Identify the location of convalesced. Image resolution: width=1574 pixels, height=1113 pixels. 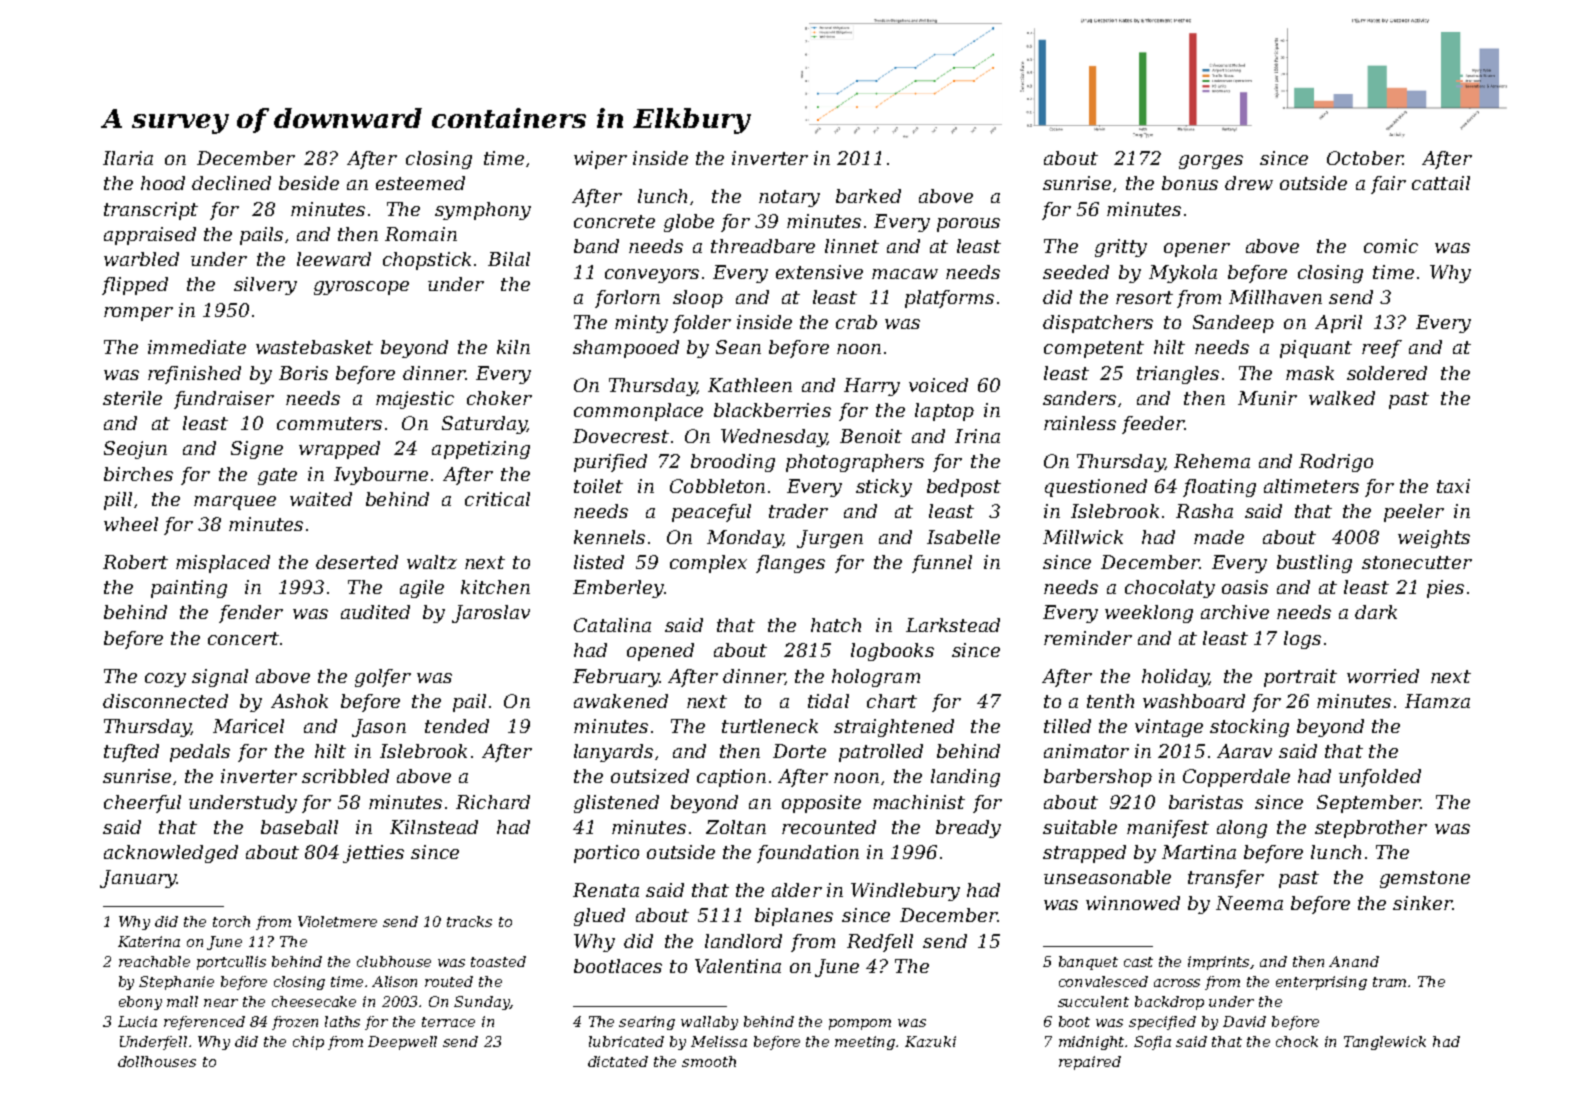
(1103, 981).
